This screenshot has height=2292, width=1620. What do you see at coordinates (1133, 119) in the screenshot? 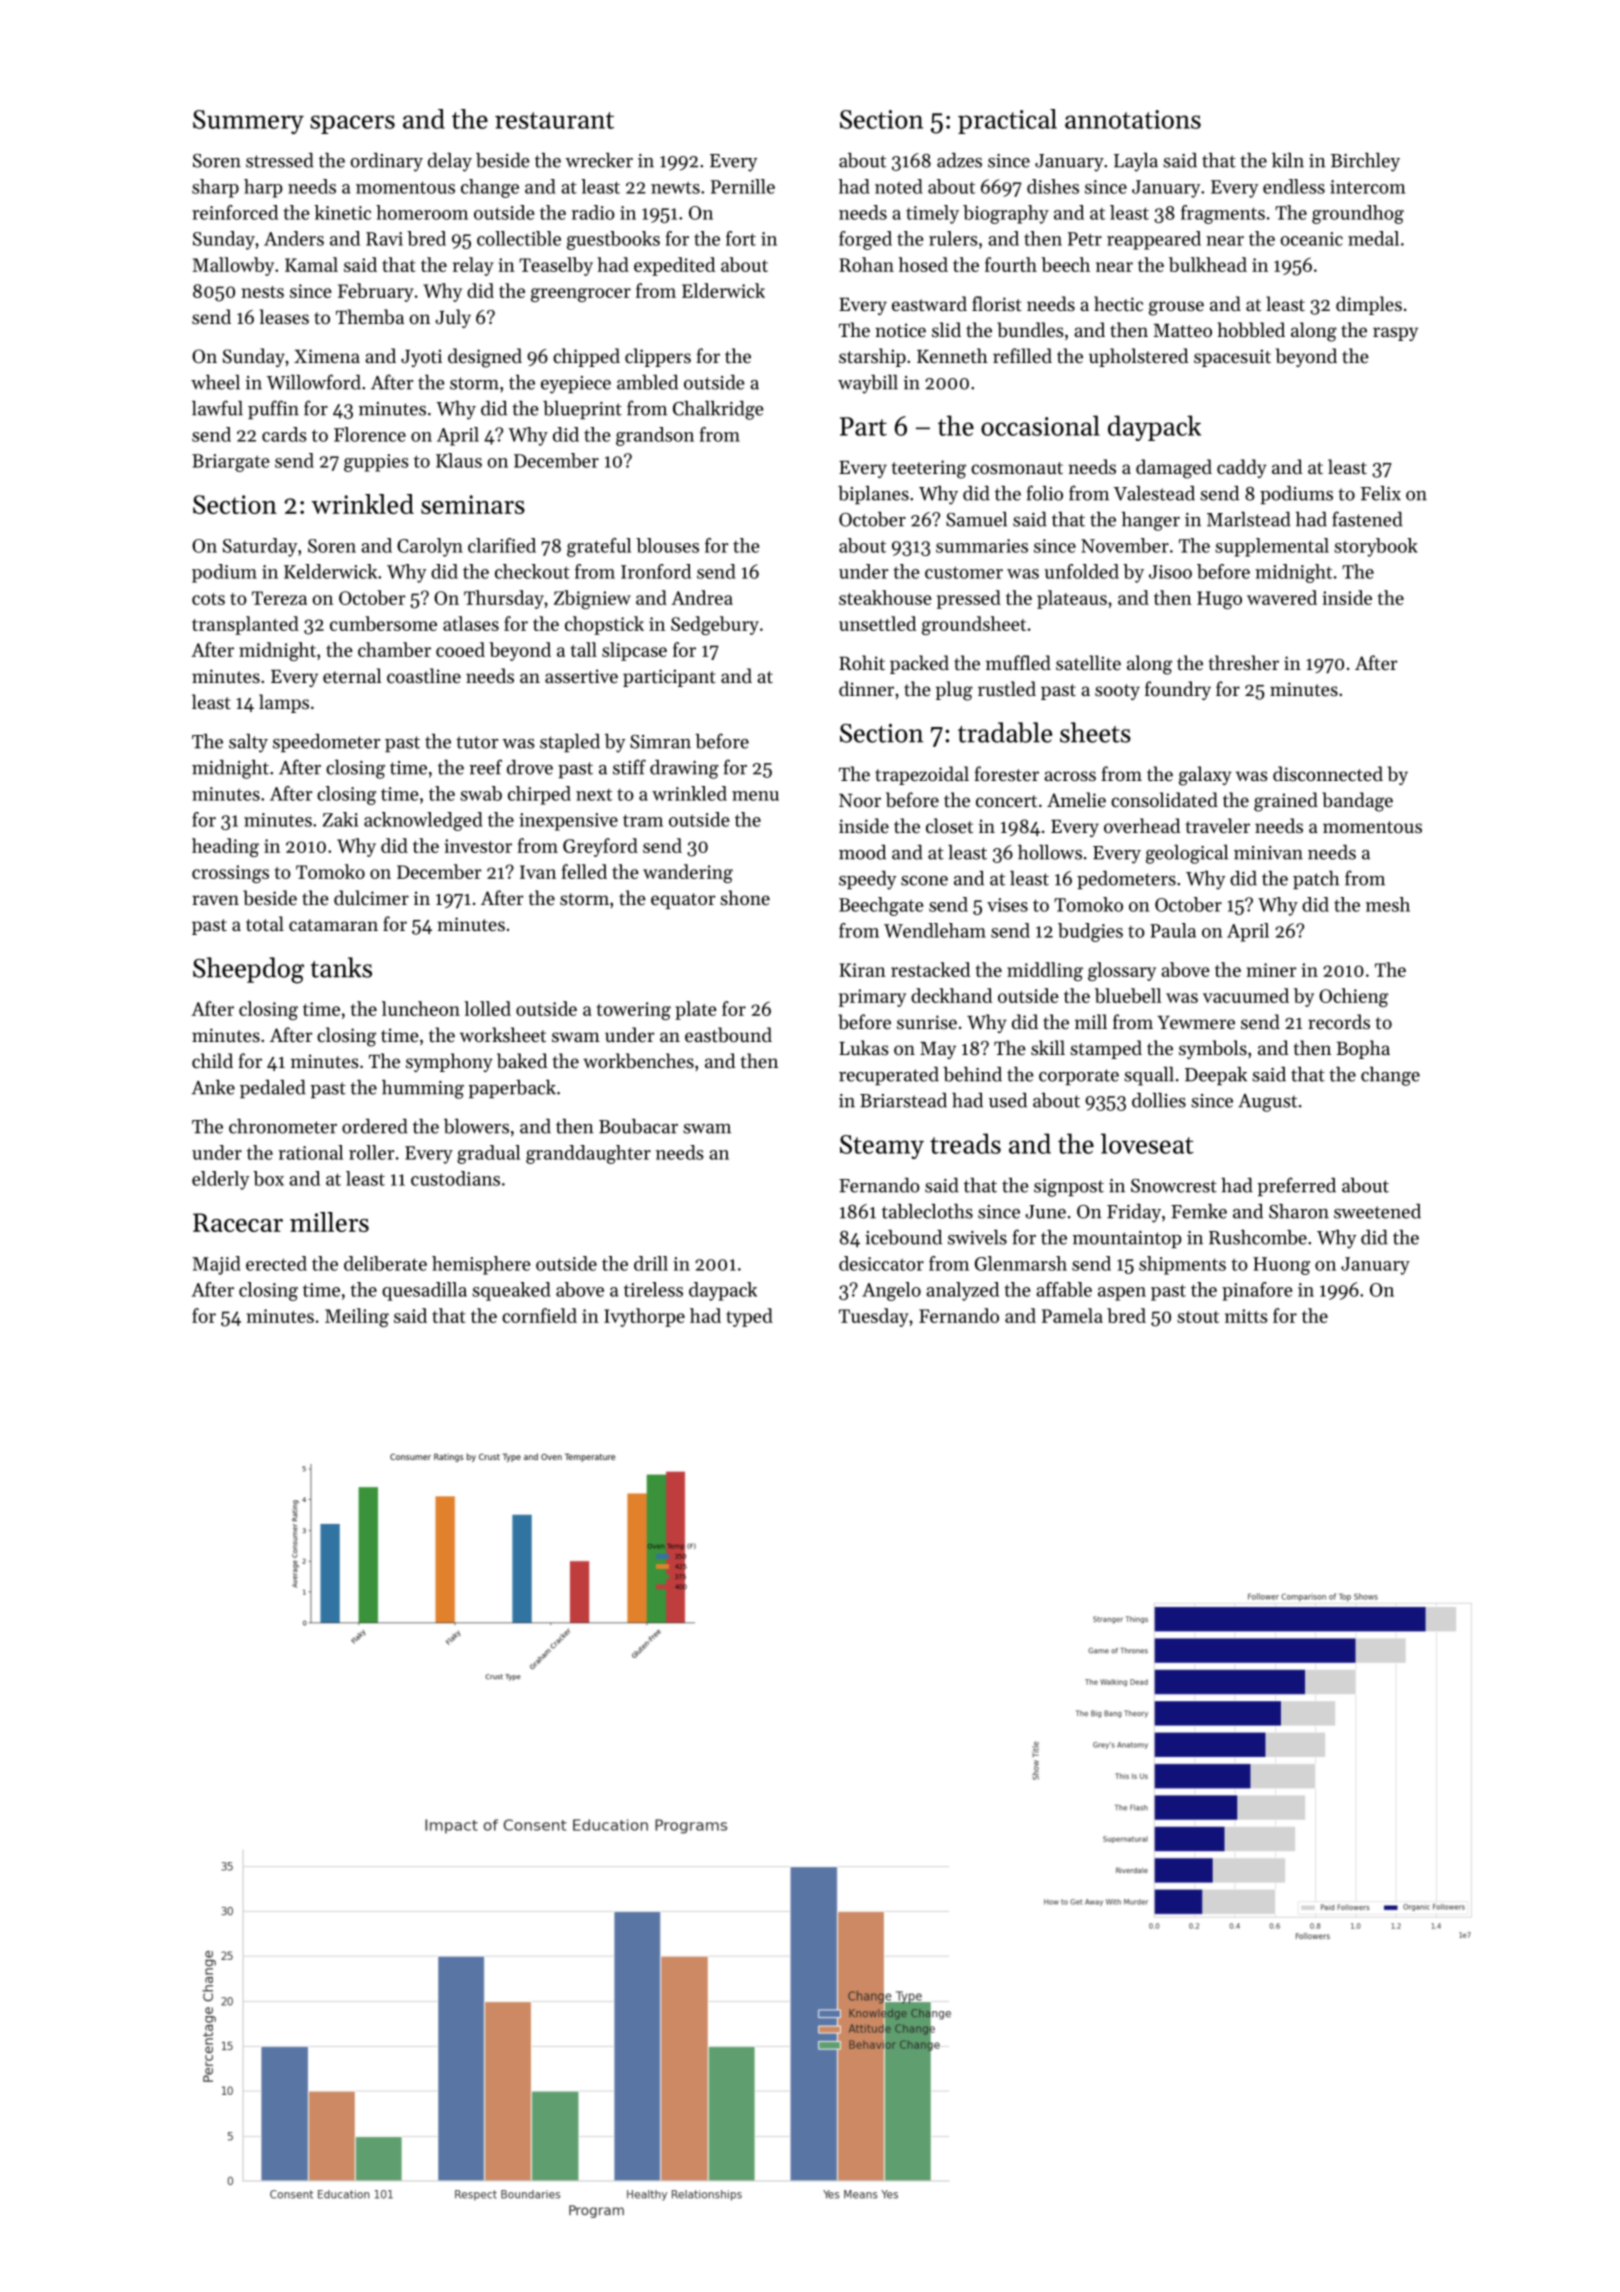
I see `annotations` at bounding box center [1133, 119].
